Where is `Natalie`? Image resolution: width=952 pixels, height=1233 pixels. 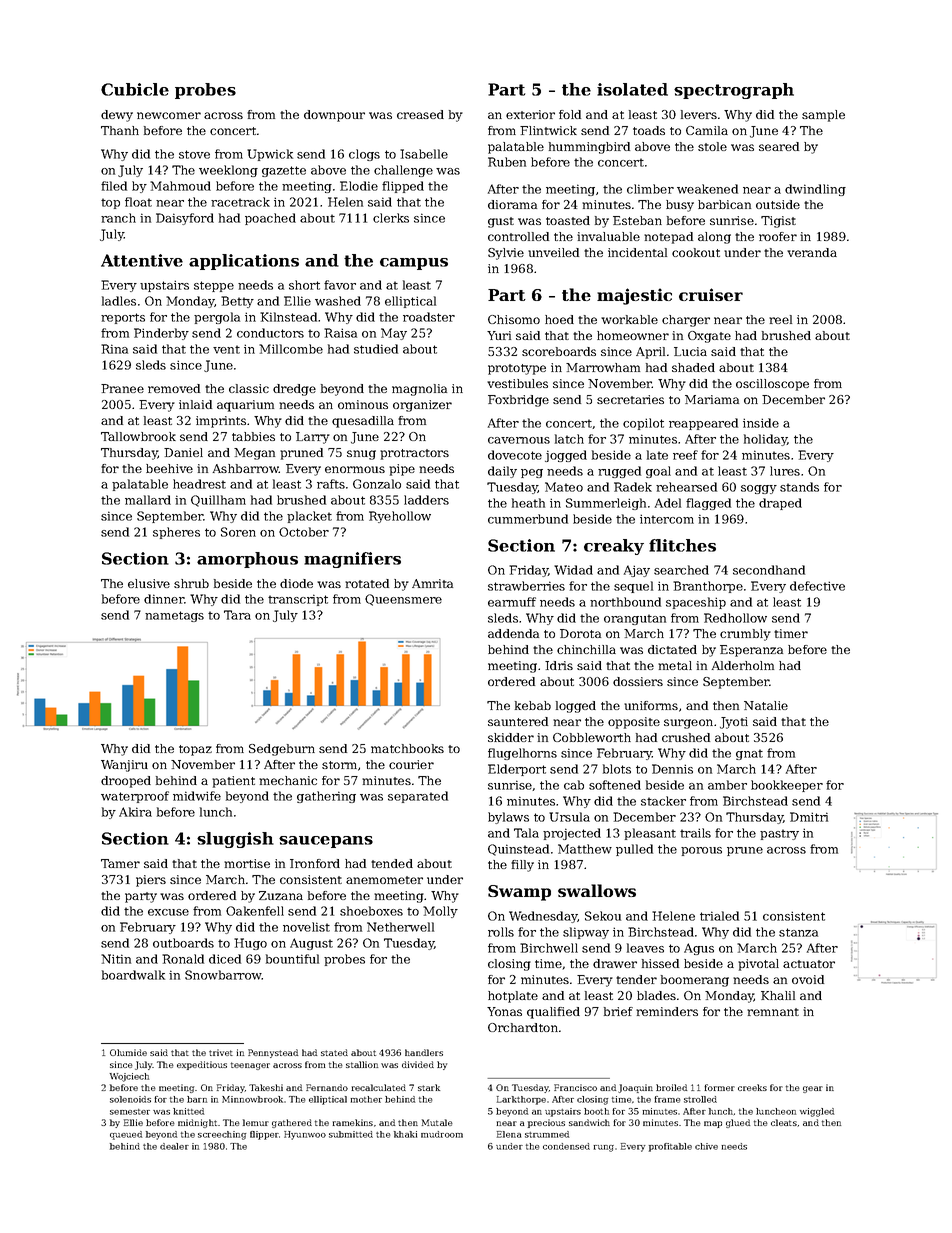
Natalie is located at coordinates (766, 705).
